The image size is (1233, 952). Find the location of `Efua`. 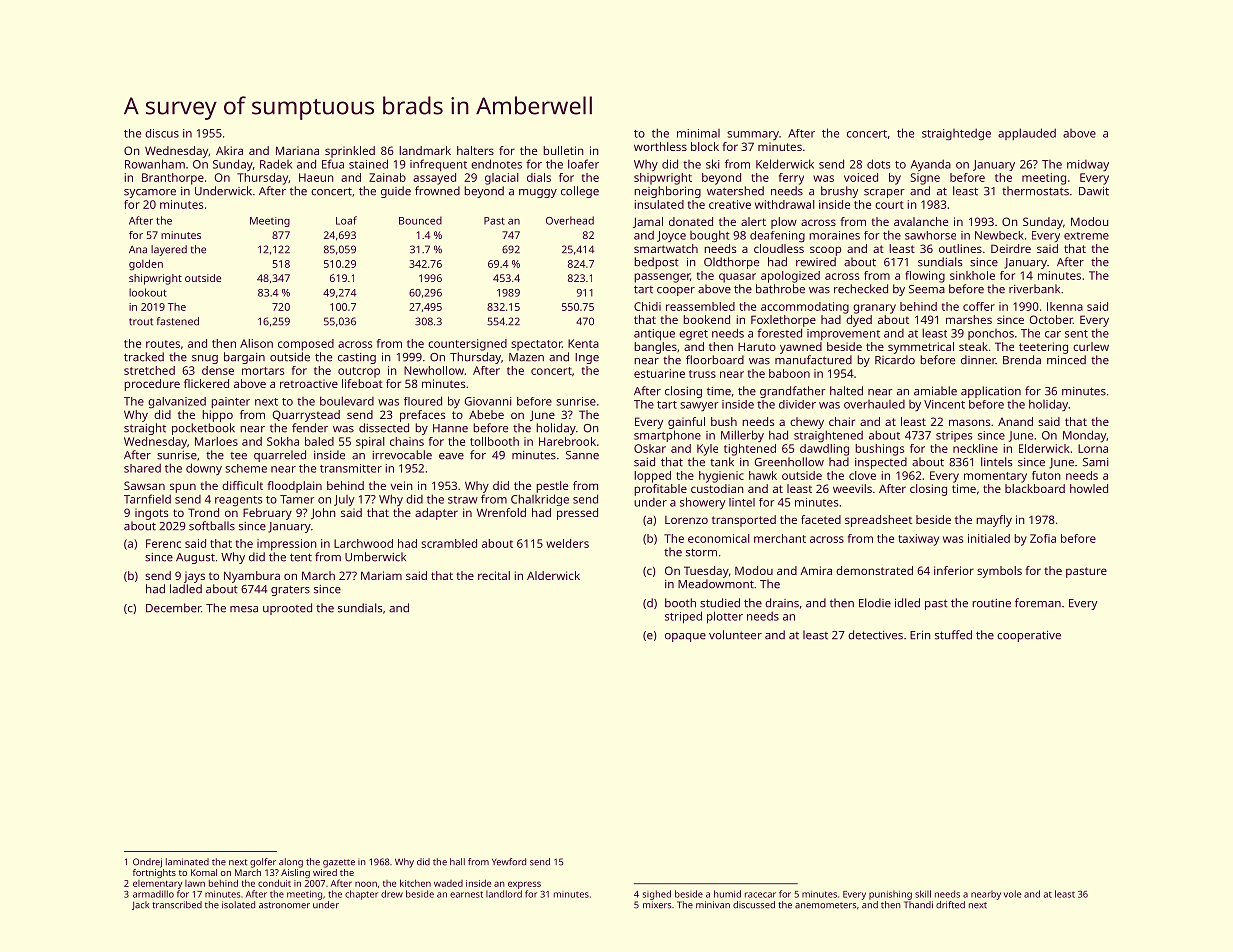

Efua is located at coordinates (333, 164).
